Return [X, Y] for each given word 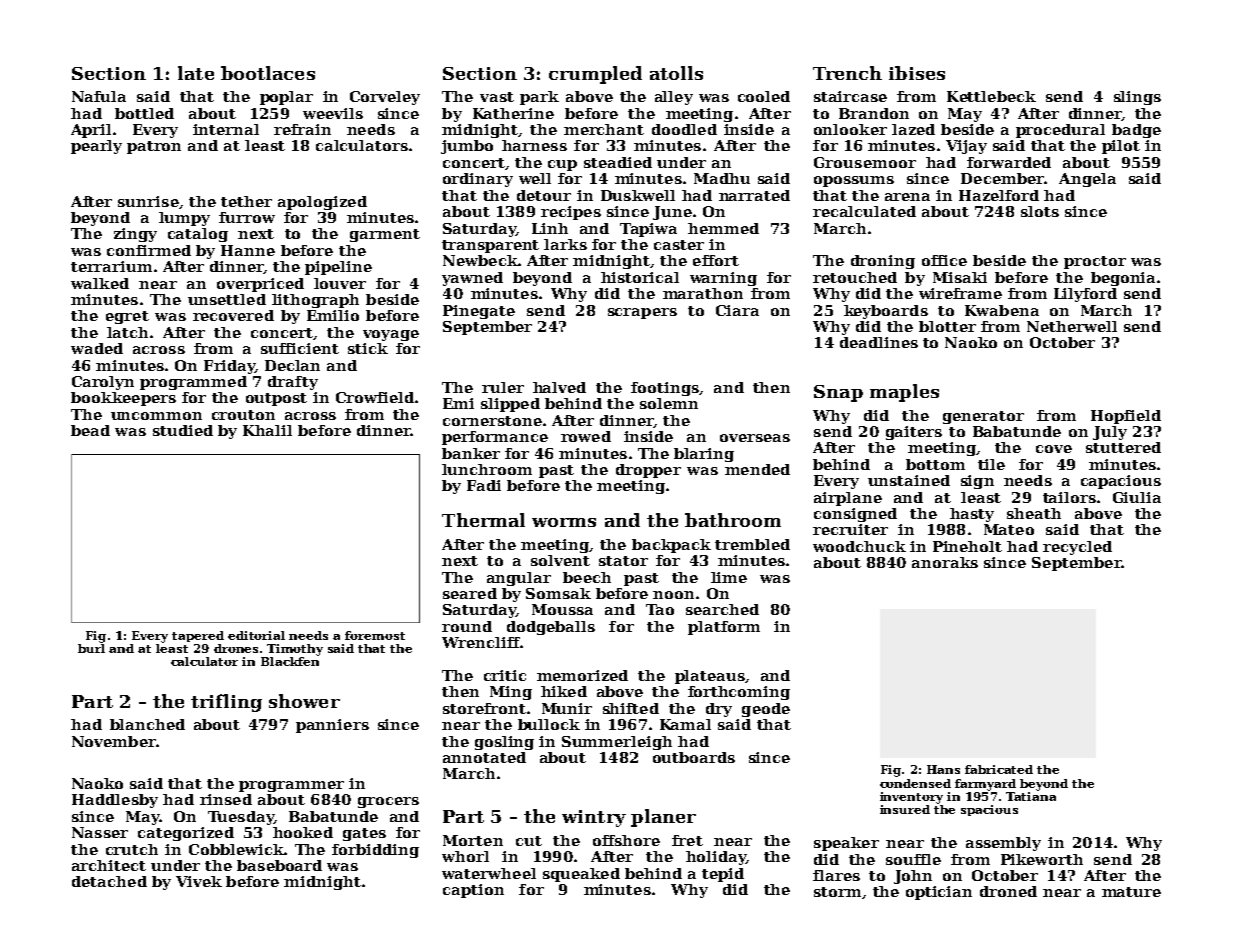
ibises [917, 73]
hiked [564, 691]
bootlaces [268, 73]
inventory [911, 798]
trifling [226, 703]
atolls [676, 73]
